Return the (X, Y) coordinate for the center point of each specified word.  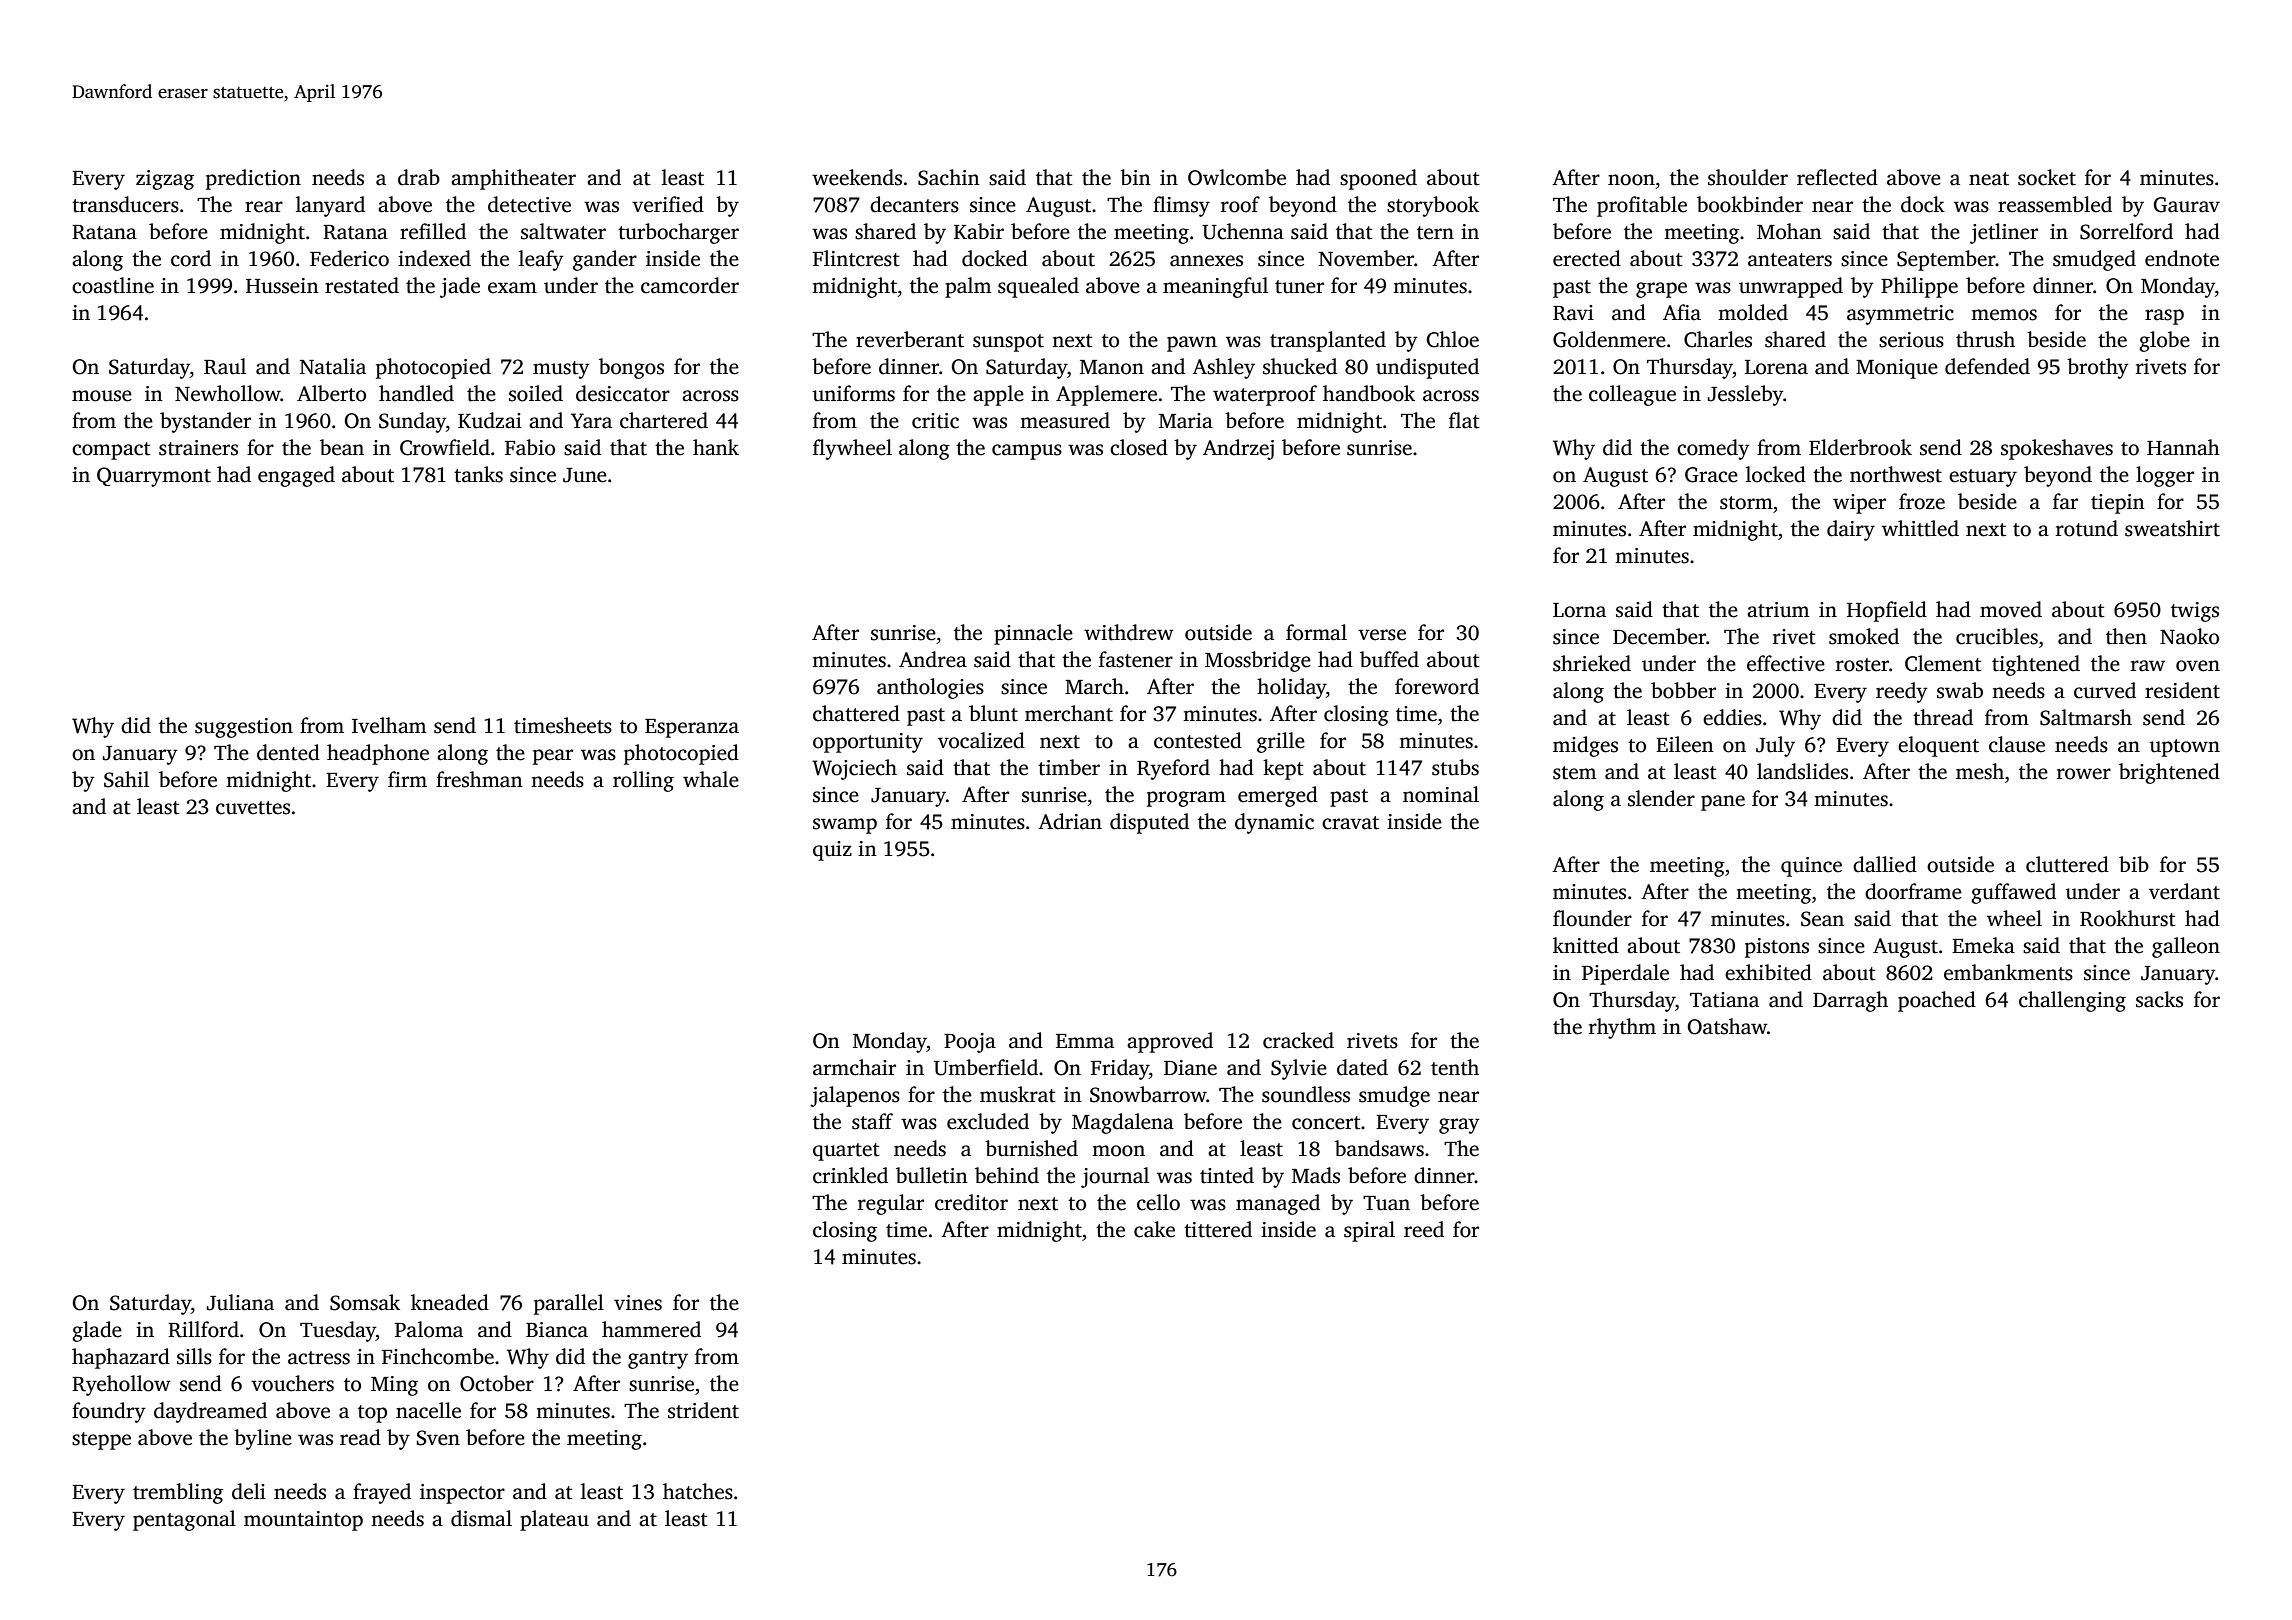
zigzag (165, 180)
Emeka (1983, 945)
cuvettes (253, 808)
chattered (856, 713)
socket (2047, 177)
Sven (438, 1438)
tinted (1227, 1175)
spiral (1369, 1231)
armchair (854, 1067)
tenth (1455, 1067)
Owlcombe (1237, 177)
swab (1960, 690)
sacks (2159, 999)
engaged (296, 476)
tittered (1218, 1229)
